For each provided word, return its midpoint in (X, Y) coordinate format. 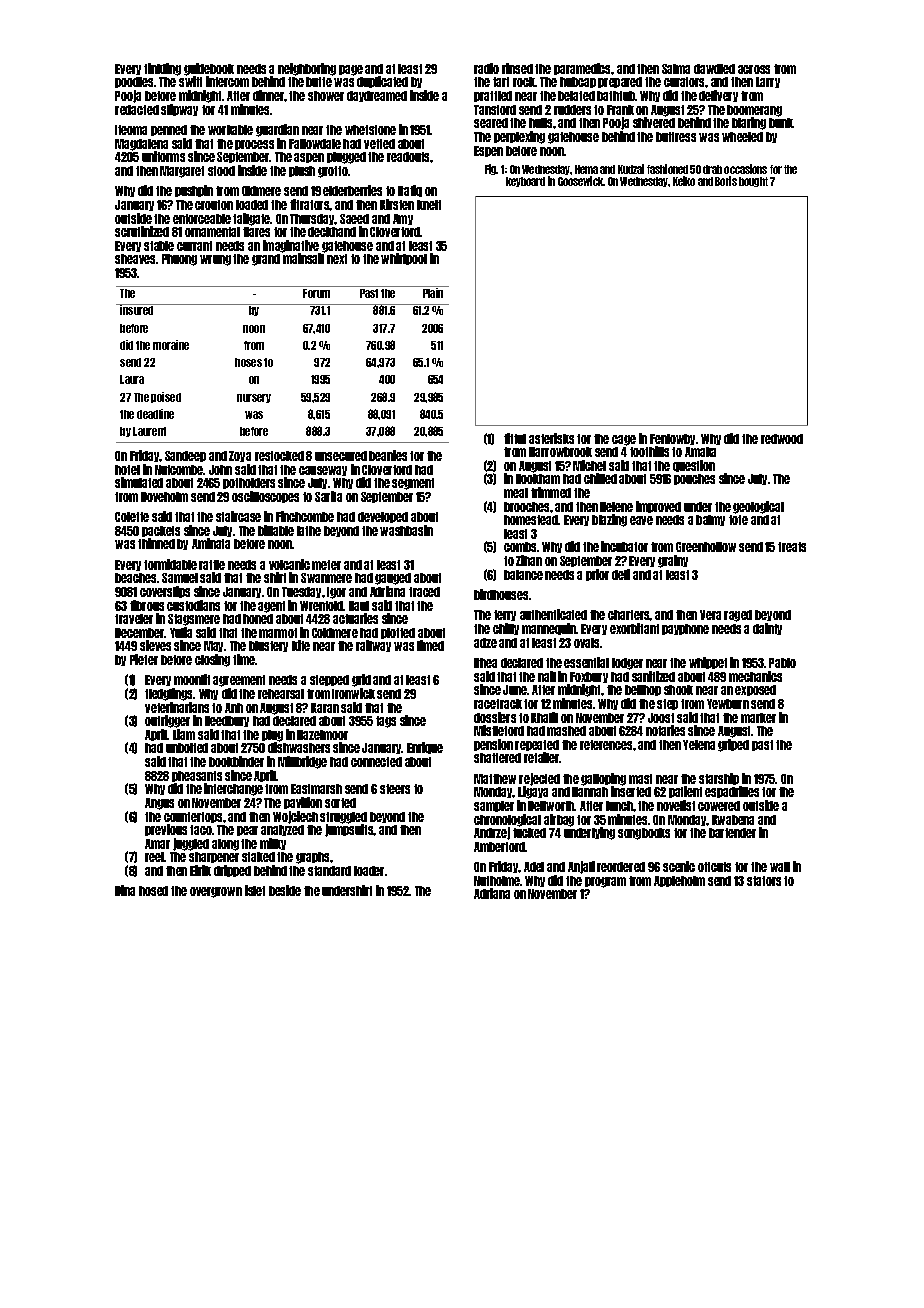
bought (753, 182)
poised (166, 397)
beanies (388, 455)
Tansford (495, 110)
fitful (515, 438)
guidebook (209, 69)
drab (712, 169)
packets (161, 531)
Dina (125, 890)
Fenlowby (672, 439)
